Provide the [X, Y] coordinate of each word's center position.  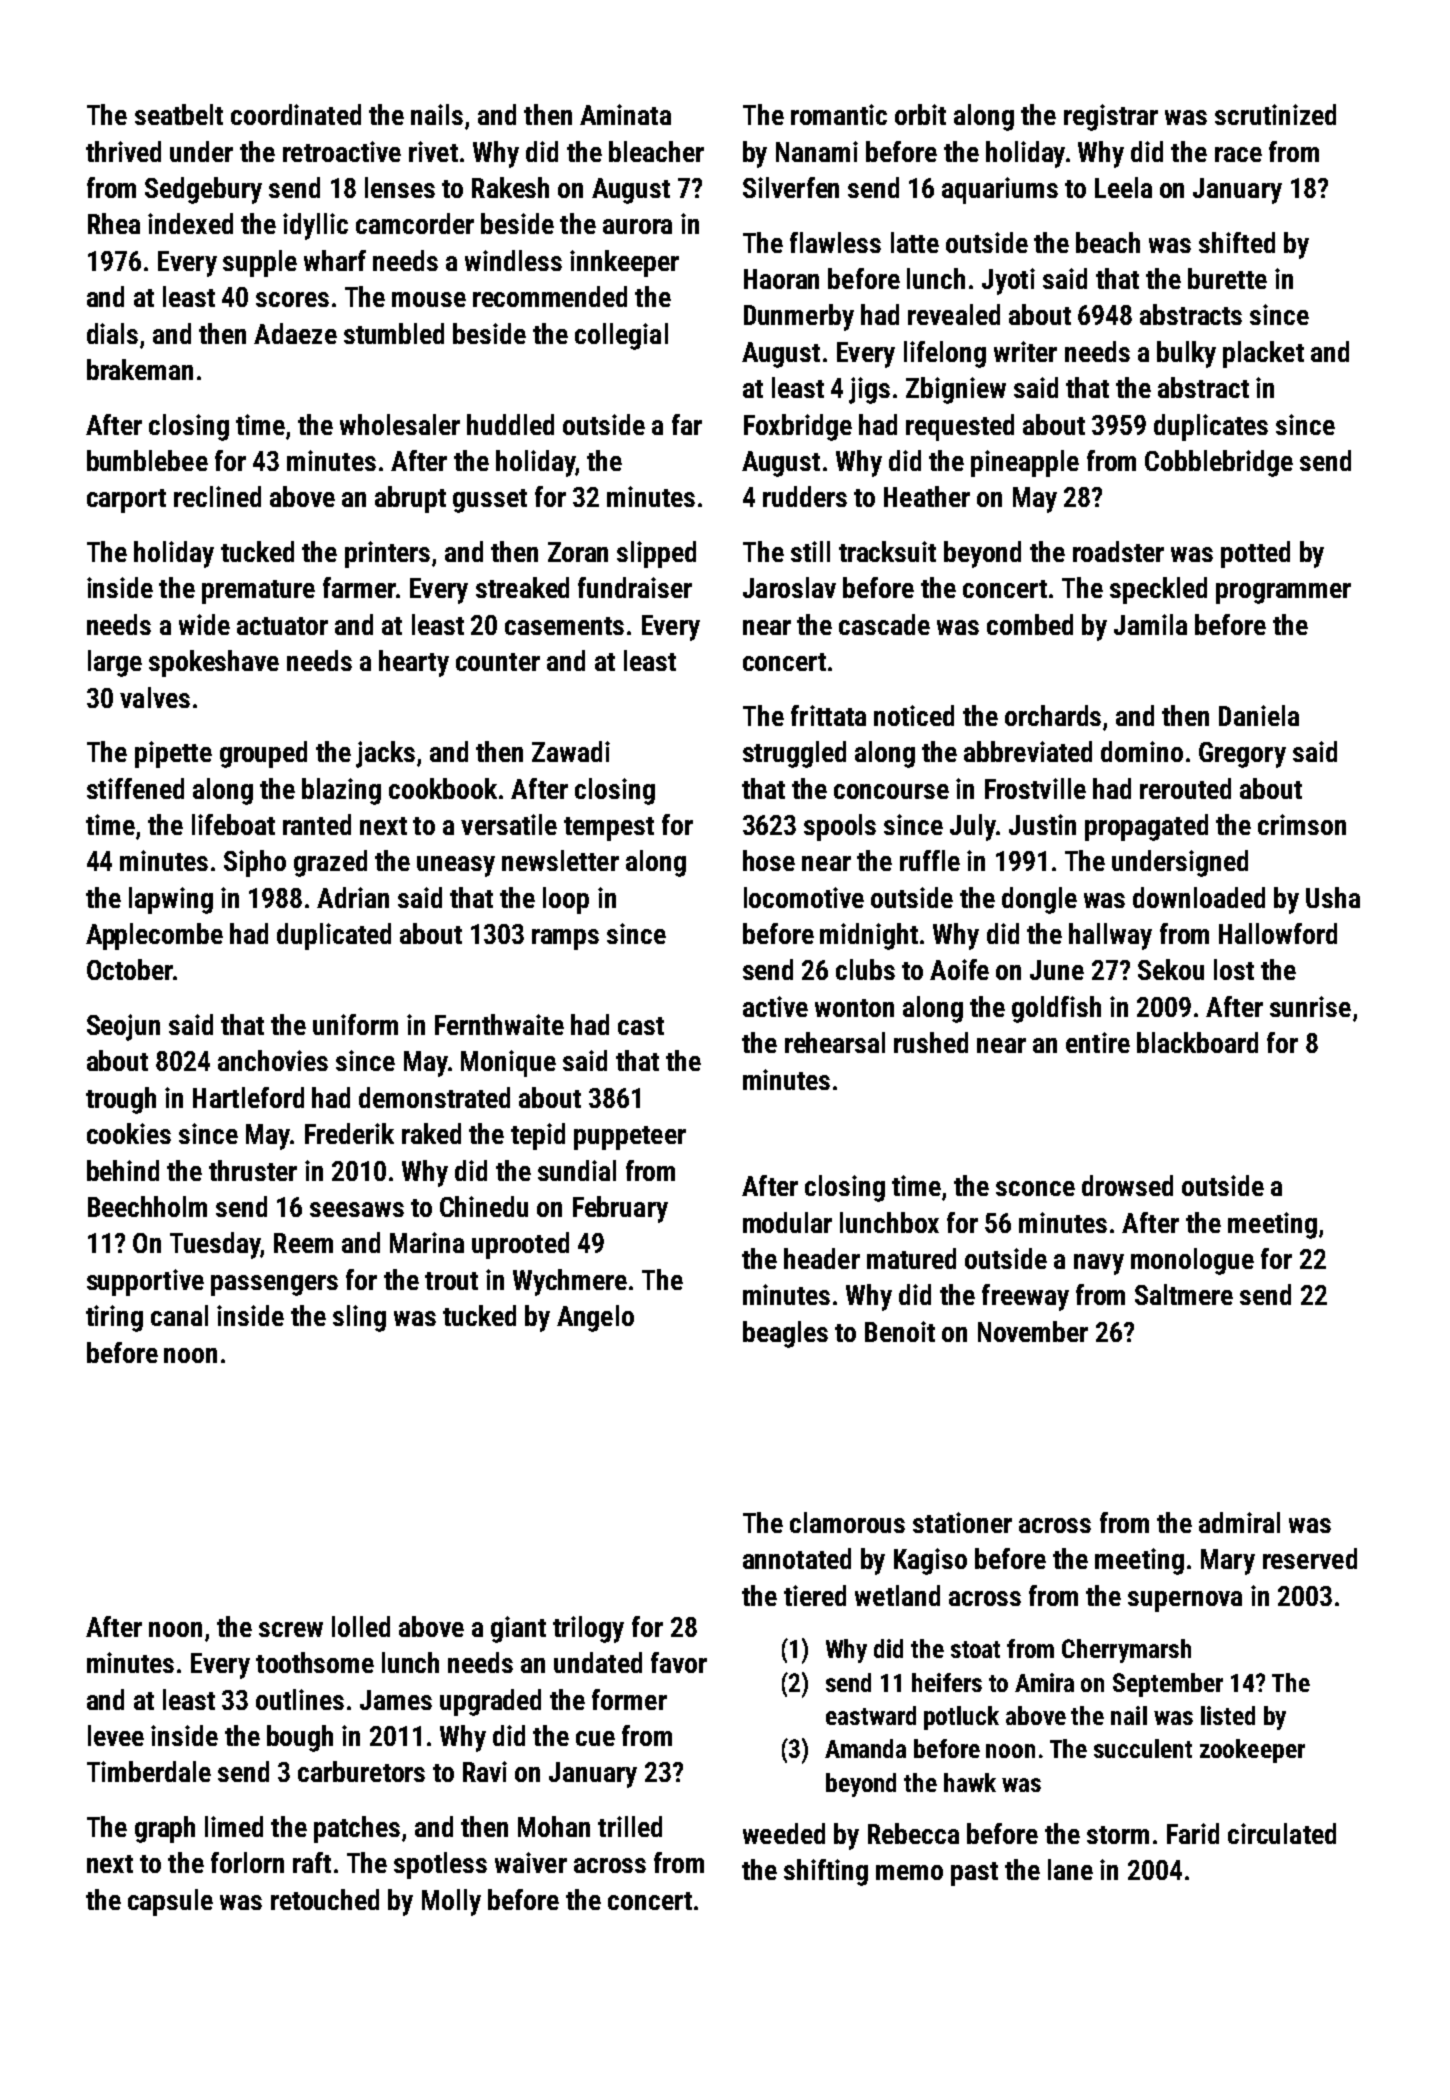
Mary [1228, 1562]
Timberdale [149, 1771]
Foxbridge [798, 427]
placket [1263, 354]
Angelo [595, 1318]
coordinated [296, 114]
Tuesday [215, 1245]
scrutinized [1275, 114]
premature [258, 592]
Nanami [817, 151]
